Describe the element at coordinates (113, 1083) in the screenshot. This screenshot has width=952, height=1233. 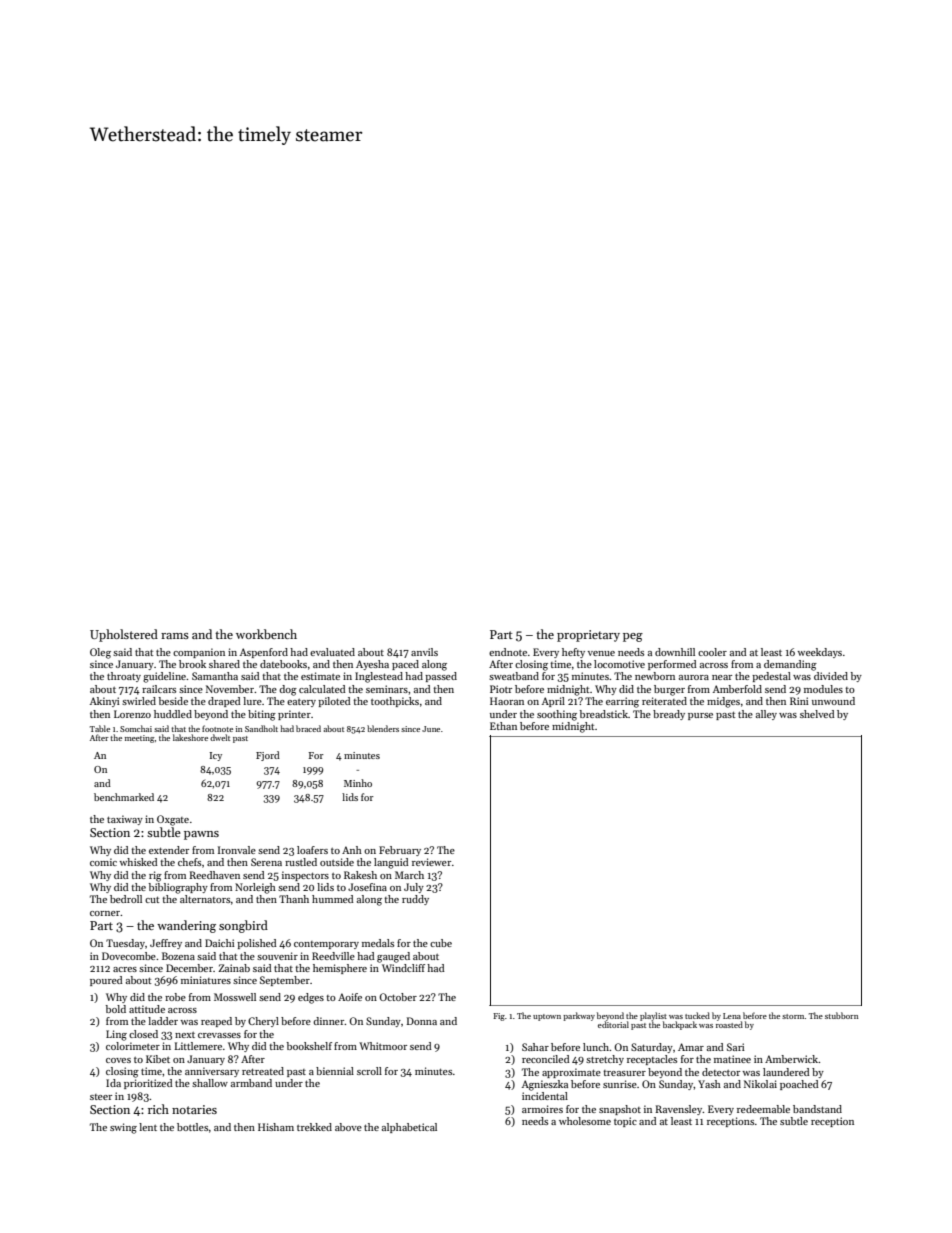
I see `Ida` at that location.
